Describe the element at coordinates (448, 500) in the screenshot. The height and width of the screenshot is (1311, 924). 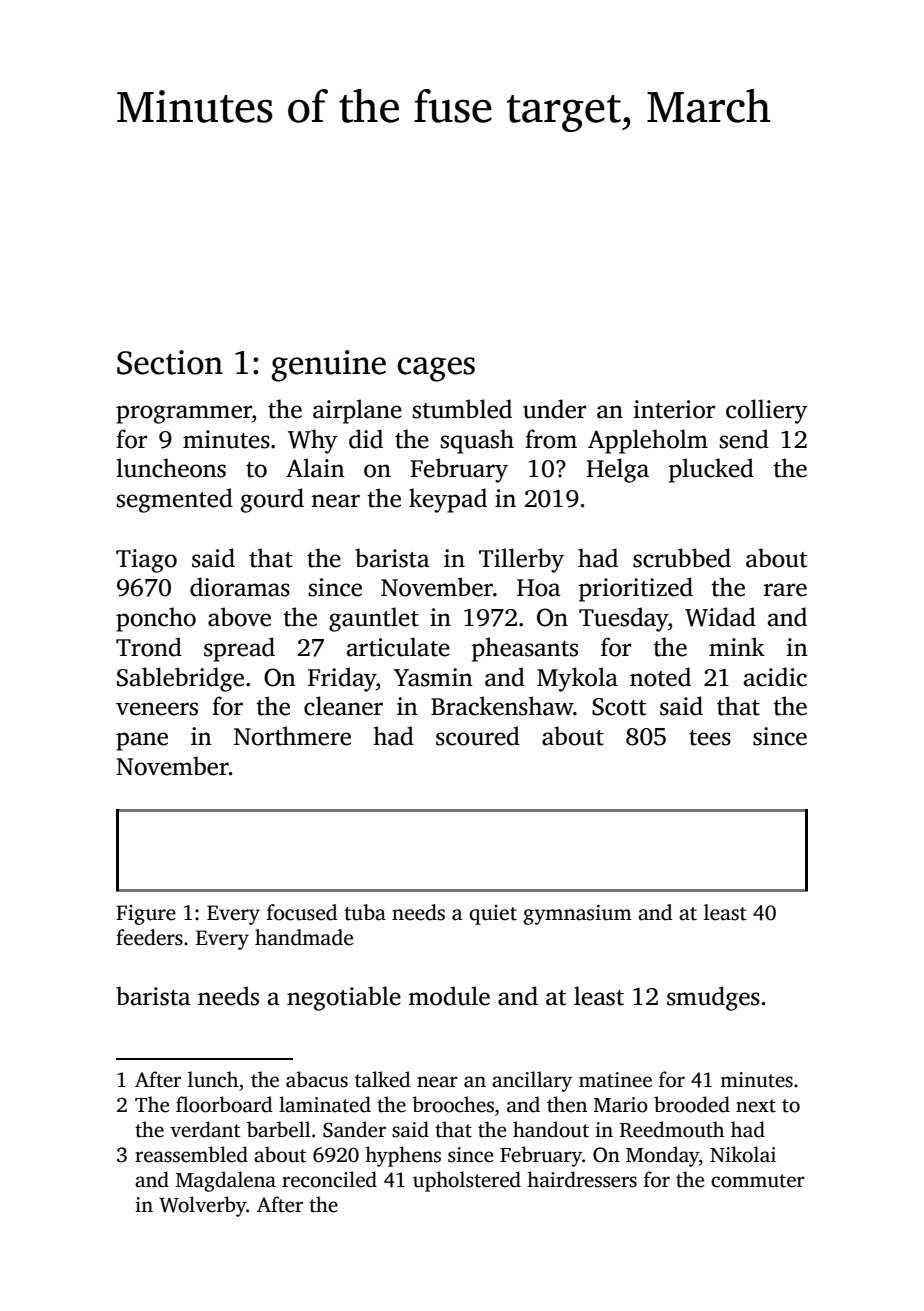
I see `keypad` at that location.
